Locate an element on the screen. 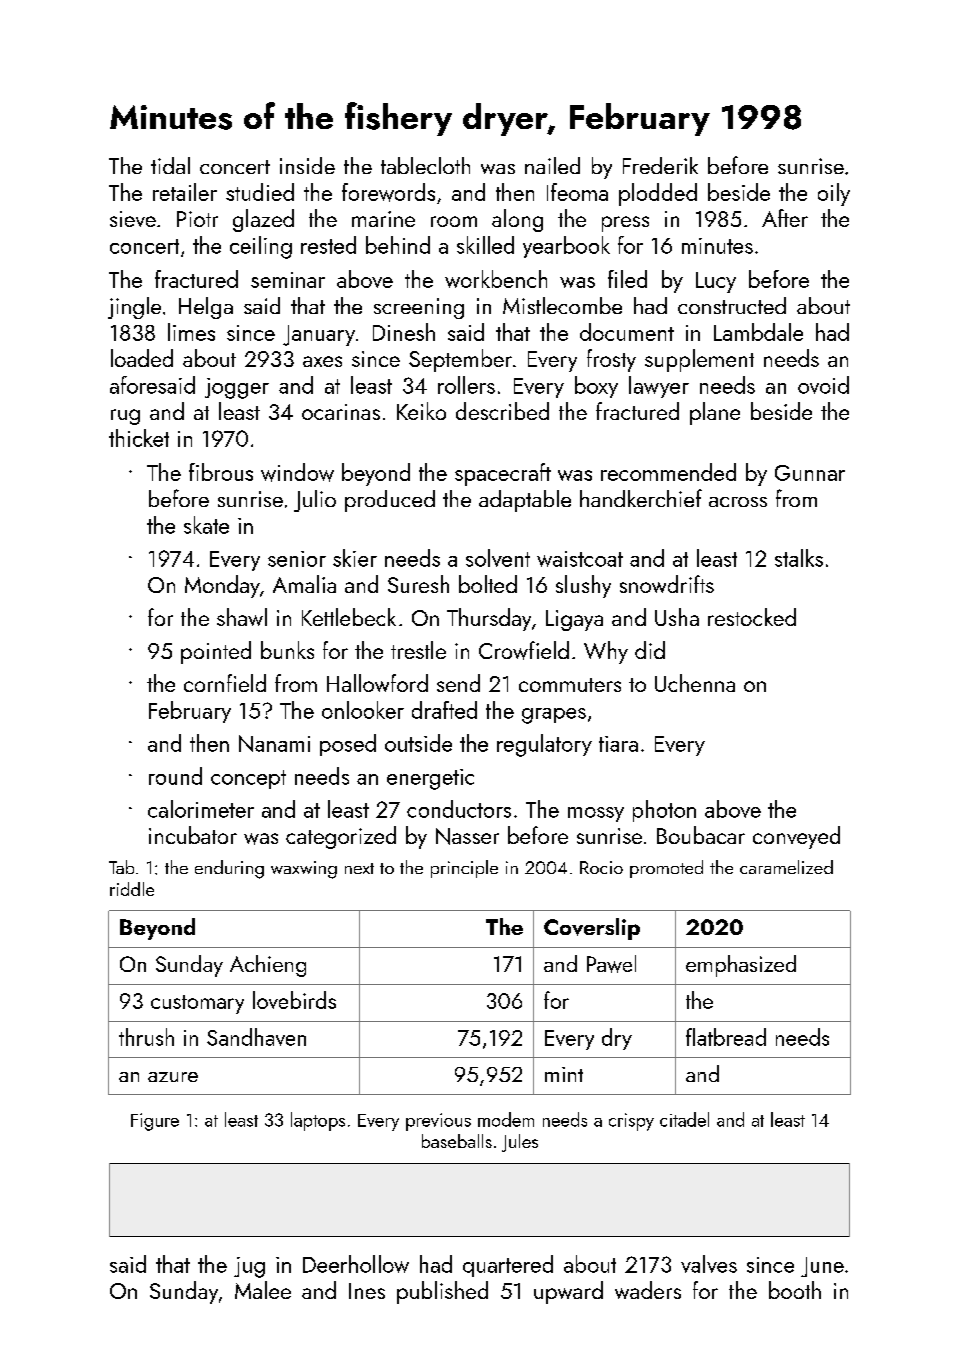  Frederik is located at coordinates (660, 165).
